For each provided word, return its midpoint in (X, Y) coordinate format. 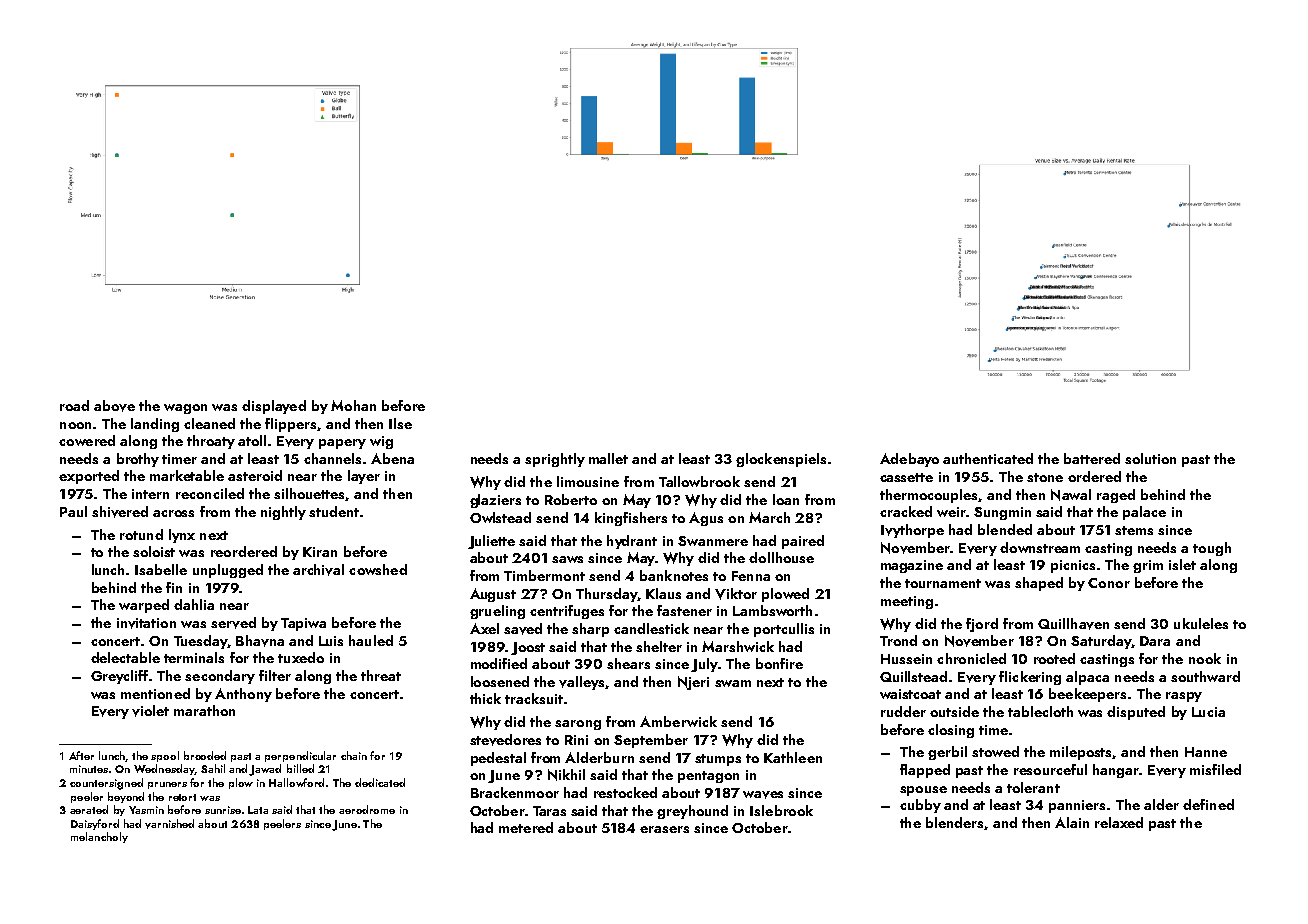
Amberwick (678, 721)
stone (1045, 477)
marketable (187, 475)
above (114, 406)
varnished (169, 824)
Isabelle (161, 569)
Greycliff (119, 677)
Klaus (663, 593)
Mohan (353, 405)
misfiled (1215, 769)
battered (1092, 458)
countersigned (106, 784)
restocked (625, 792)
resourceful (1050, 769)
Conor (1109, 583)
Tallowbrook (699, 481)
